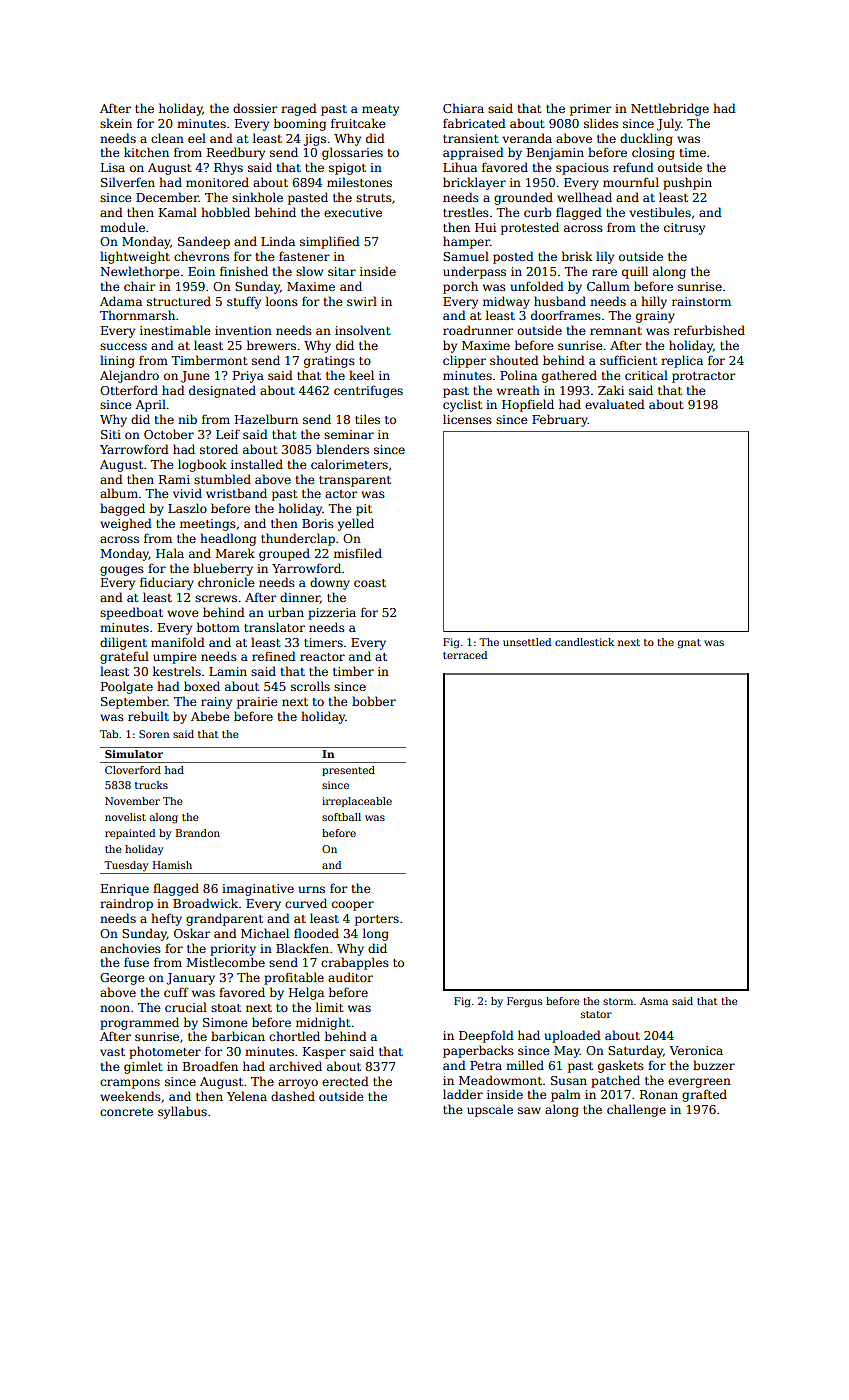 This page has width=849, height=1400. I want to click on porters, so click(377, 920).
